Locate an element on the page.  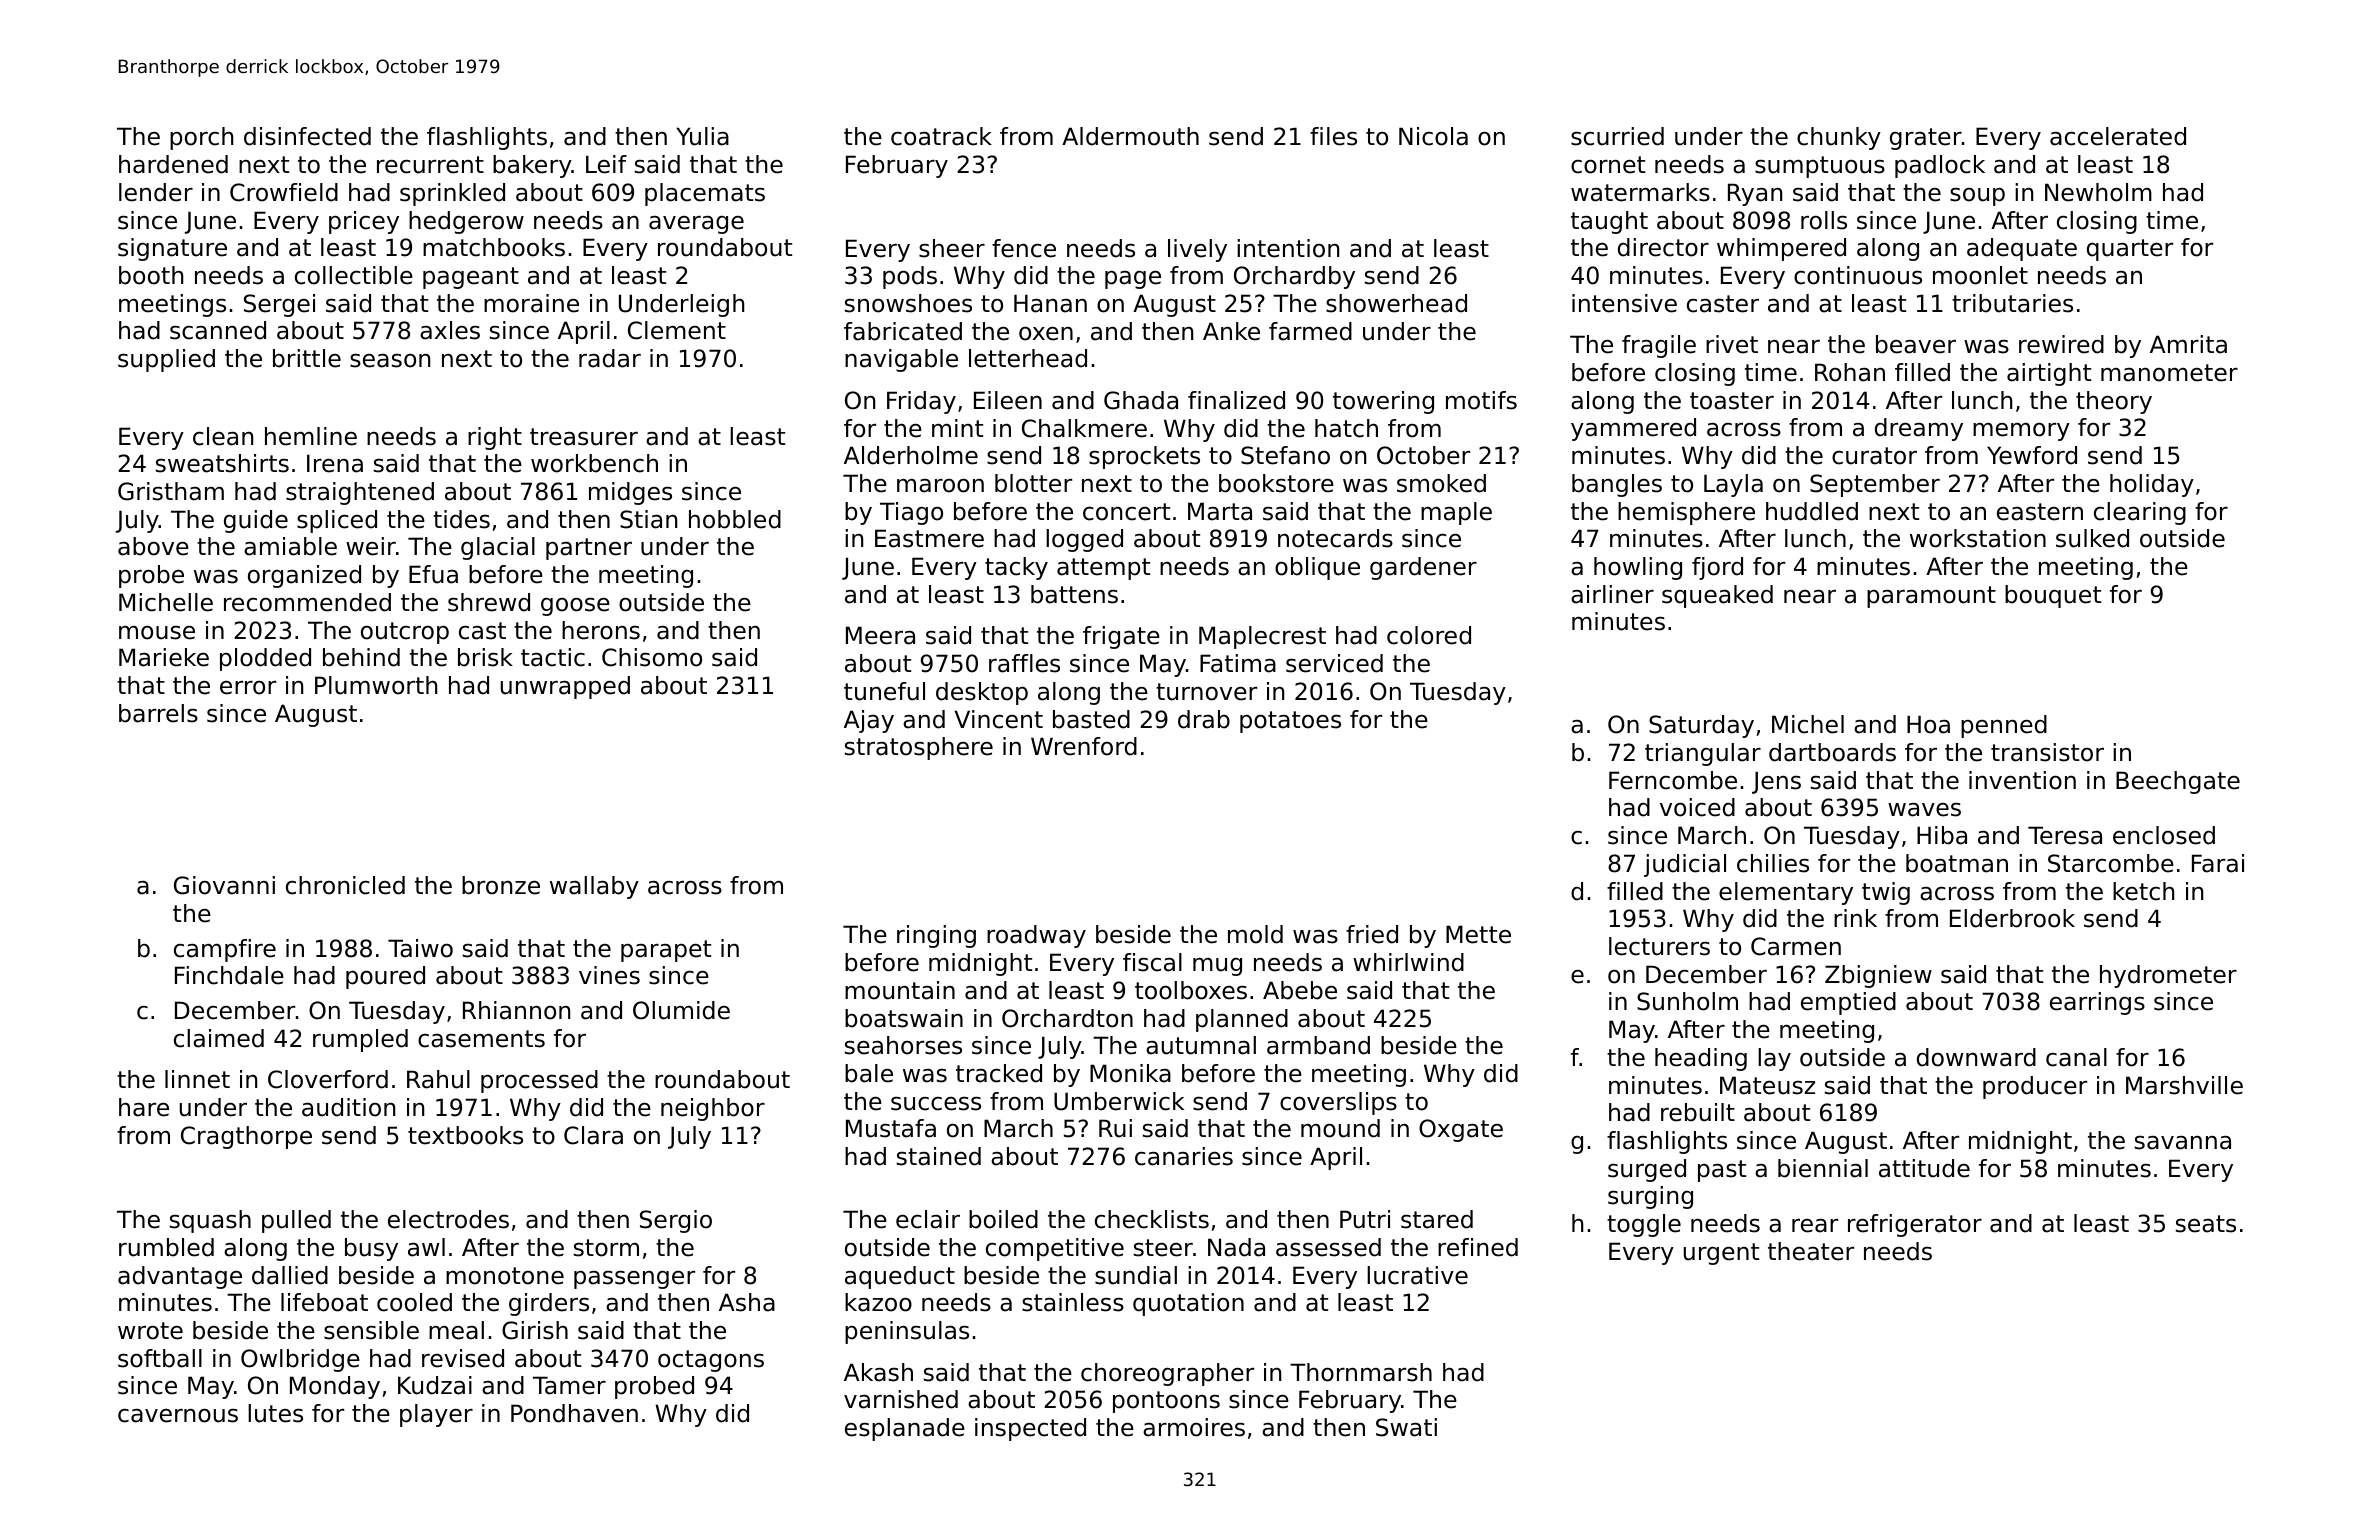
Yewford is located at coordinates (2032, 455).
